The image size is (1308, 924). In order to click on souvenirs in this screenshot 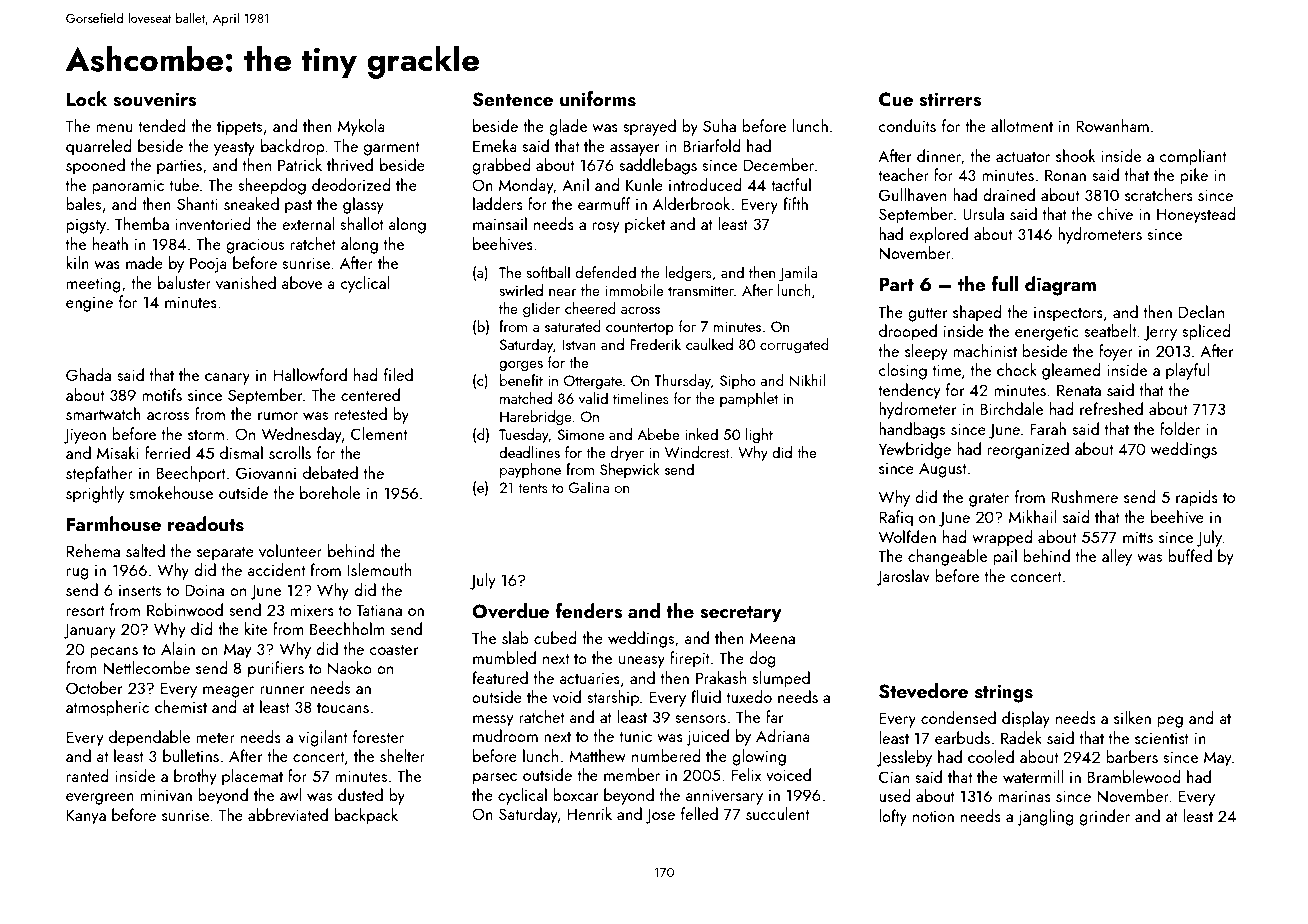, I will do `click(155, 99)`.
